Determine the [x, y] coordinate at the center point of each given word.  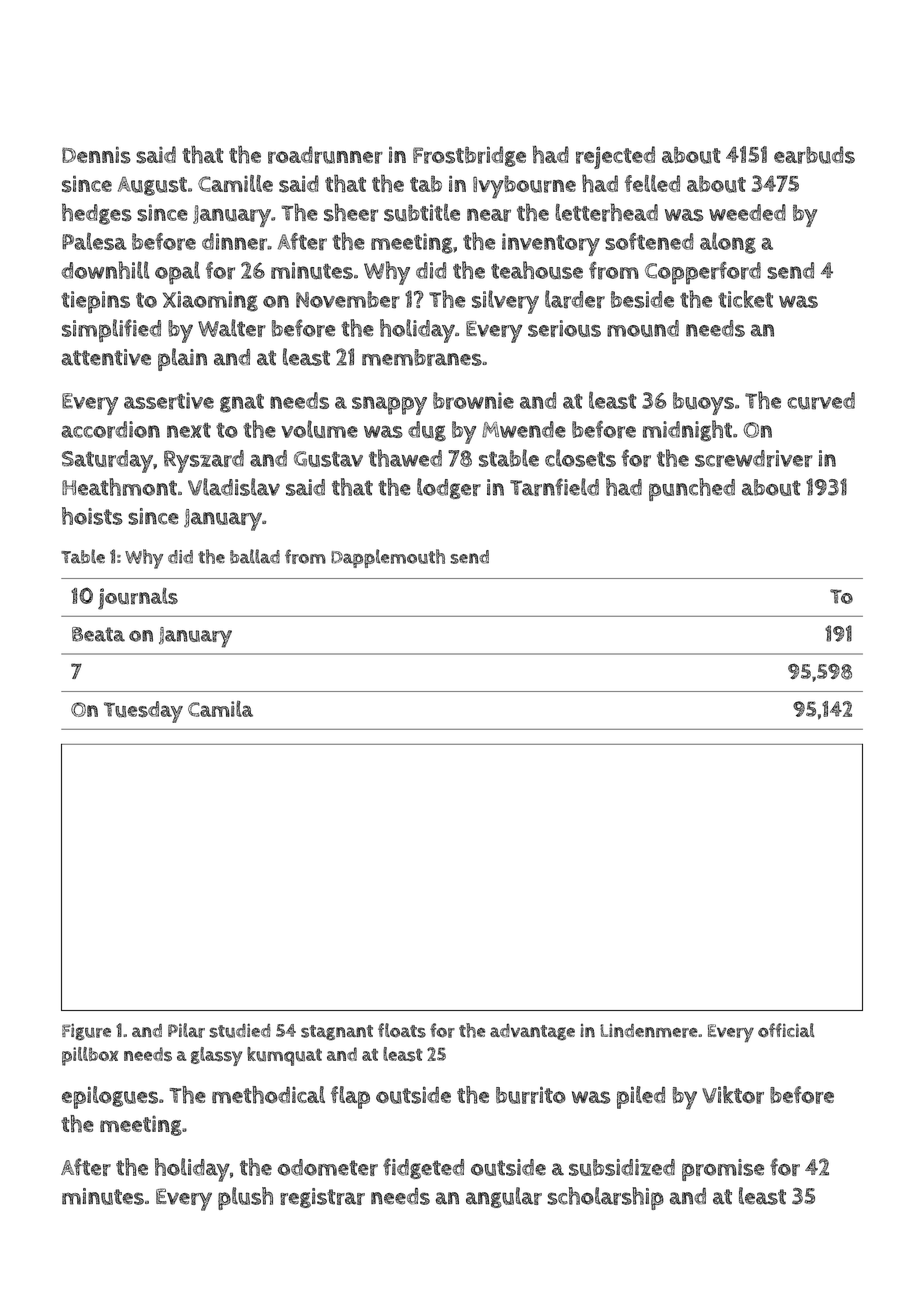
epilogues [110, 1097]
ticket [745, 299]
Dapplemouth [388, 558]
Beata [98, 634]
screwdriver [754, 458]
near [489, 215]
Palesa [94, 241]
